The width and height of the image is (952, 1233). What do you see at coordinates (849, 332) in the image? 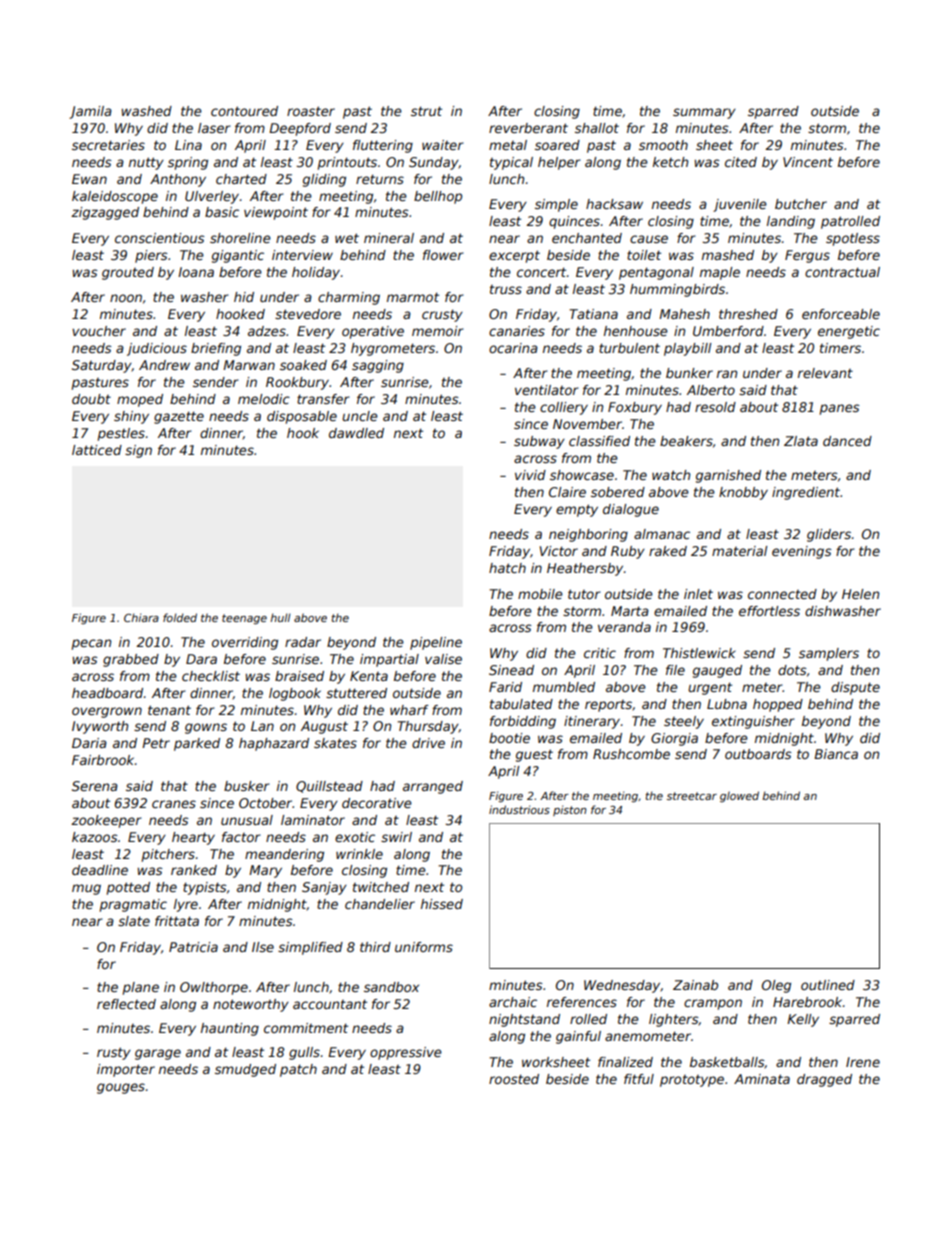
I see `energetic` at bounding box center [849, 332].
